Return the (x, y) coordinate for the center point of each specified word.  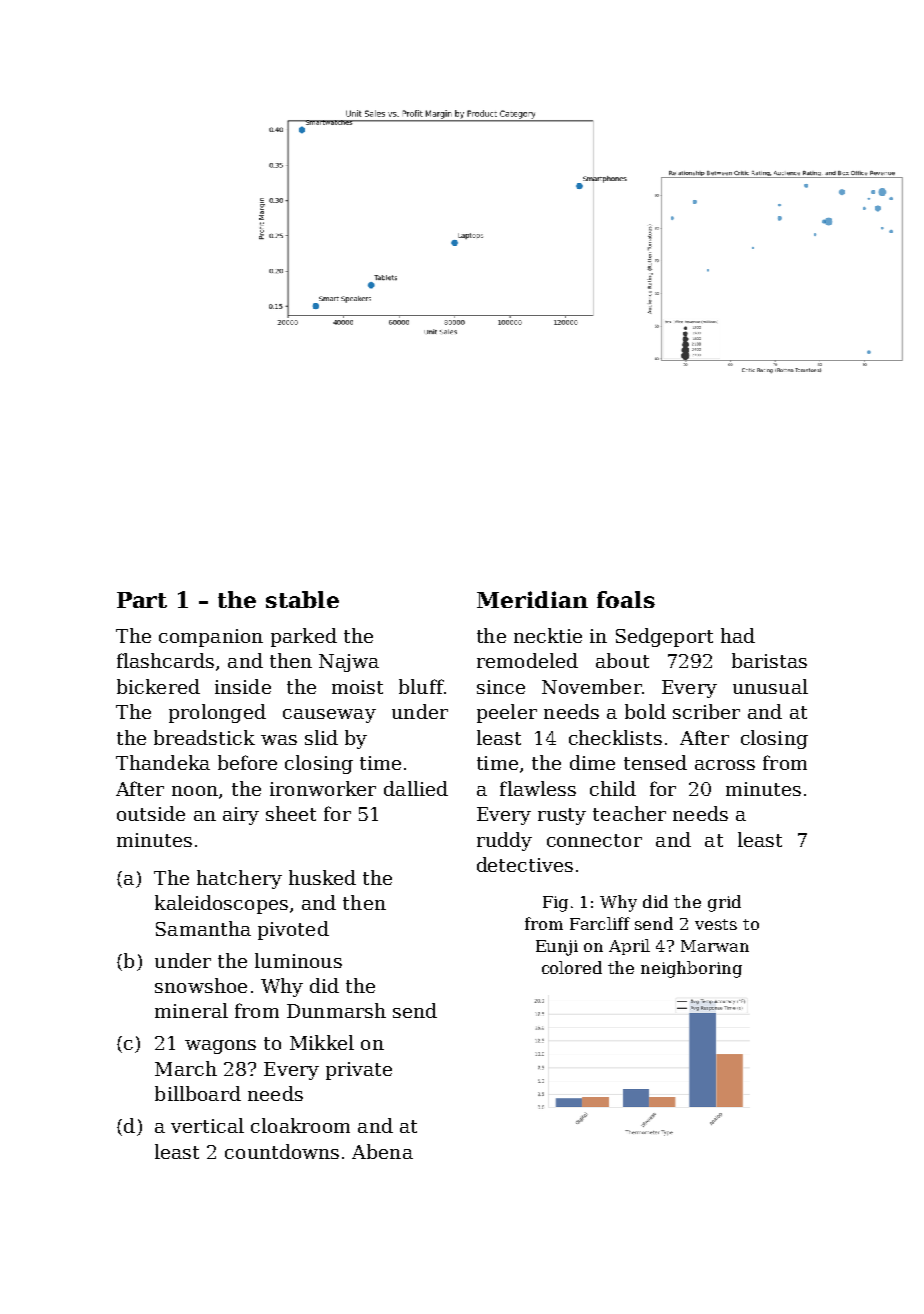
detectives (525, 864)
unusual (770, 686)
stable (302, 599)
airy (241, 816)
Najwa (349, 663)
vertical (207, 1125)
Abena (382, 1151)
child (613, 788)
